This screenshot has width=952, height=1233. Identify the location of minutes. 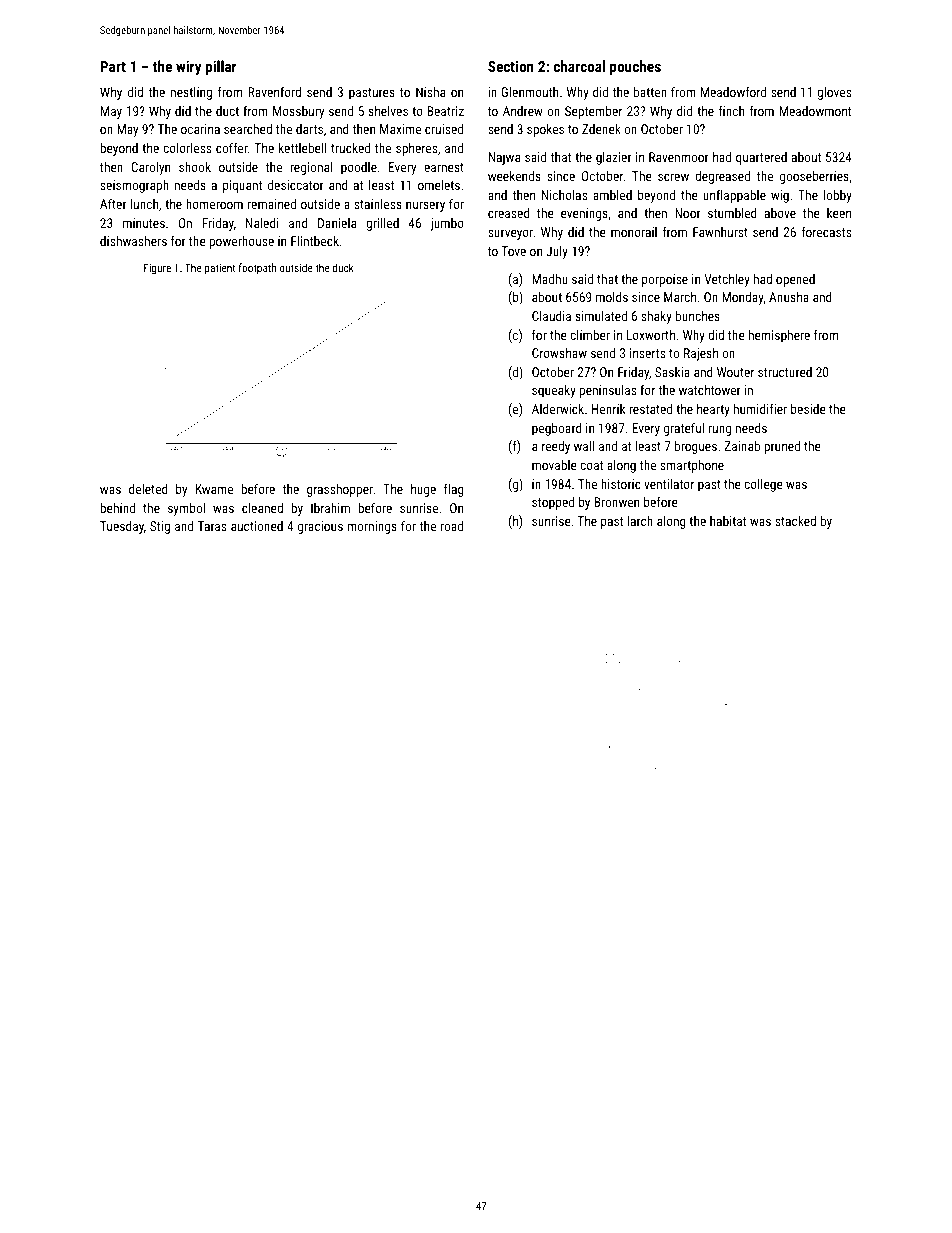
(144, 223).
